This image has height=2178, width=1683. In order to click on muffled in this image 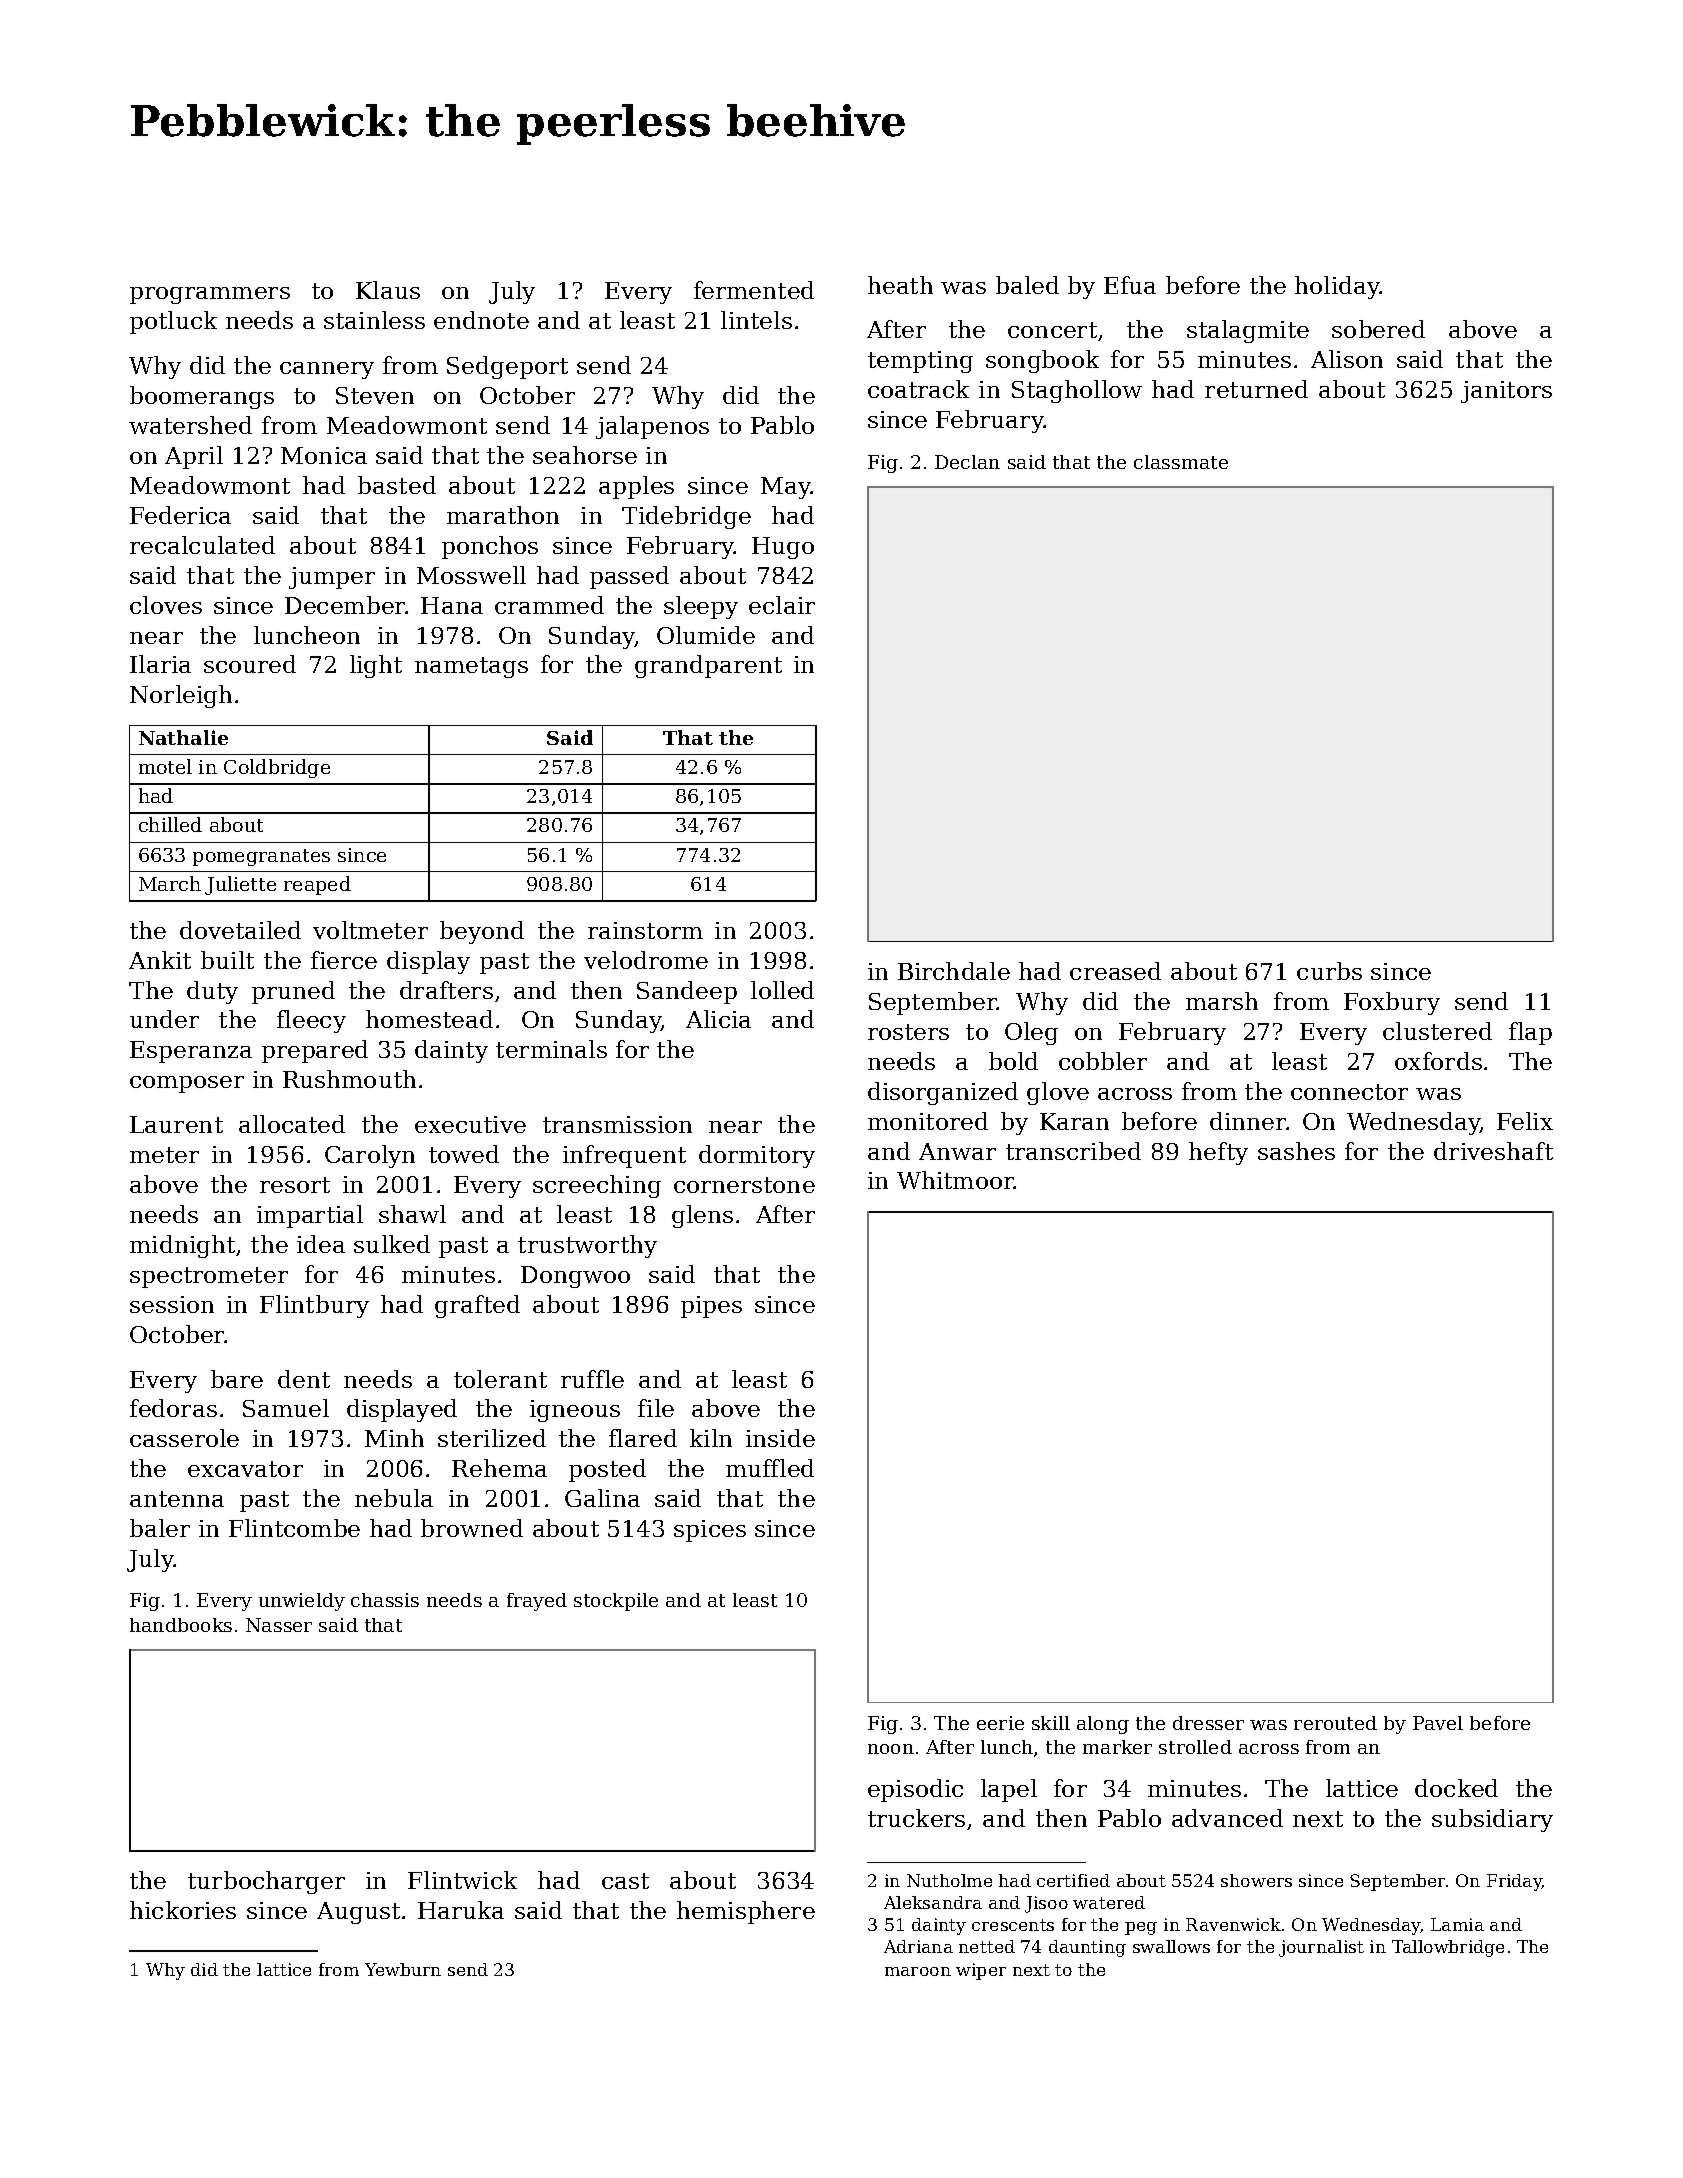, I will do `click(770, 1468)`.
